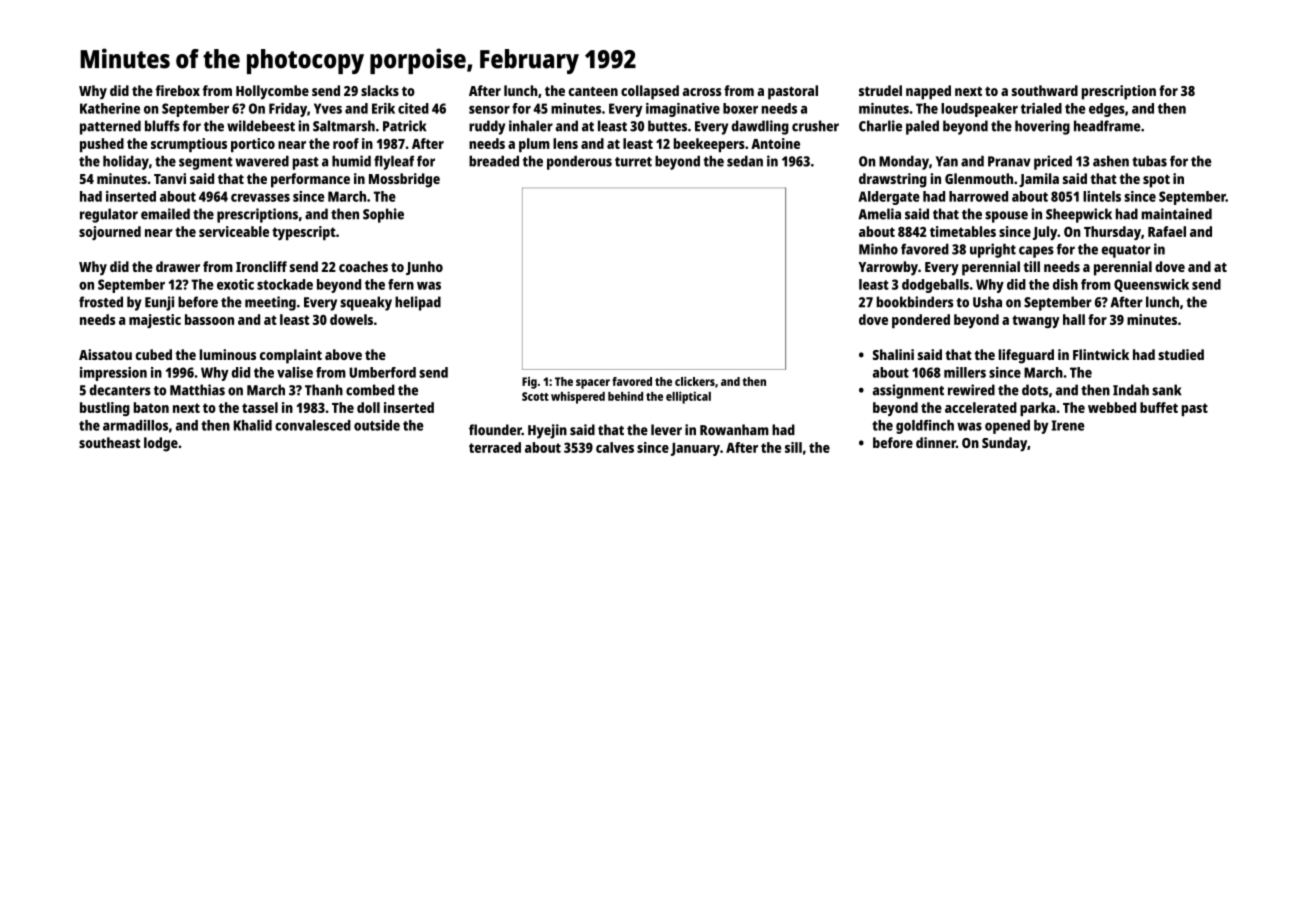 The width and height of the screenshot is (1308, 924). Describe the element at coordinates (888, 268) in the screenshot. I see `Yarrowby` at that location.
